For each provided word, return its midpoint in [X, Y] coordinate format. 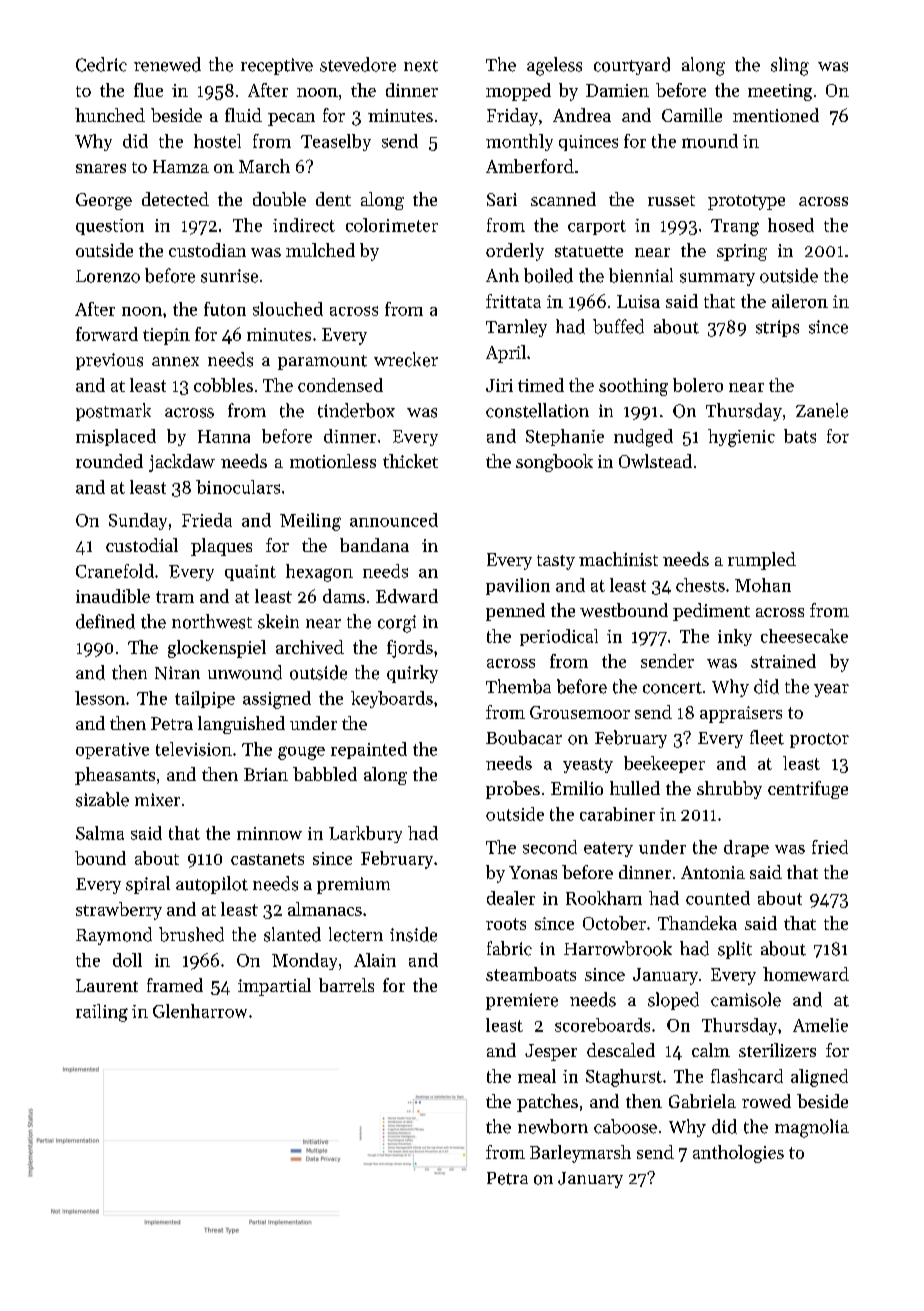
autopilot [212, 885]
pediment [711, 612]
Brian [266, 774]
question [110, 227]
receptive [277, 66]
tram [175, 597]
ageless [554, 66]
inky [735, 637]
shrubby [729, 790]
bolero [698, 385]
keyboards [392, 699]
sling [790, 66]
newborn [553, 1126]
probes [513, 790]
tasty [556, 562]
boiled [548, 275]
